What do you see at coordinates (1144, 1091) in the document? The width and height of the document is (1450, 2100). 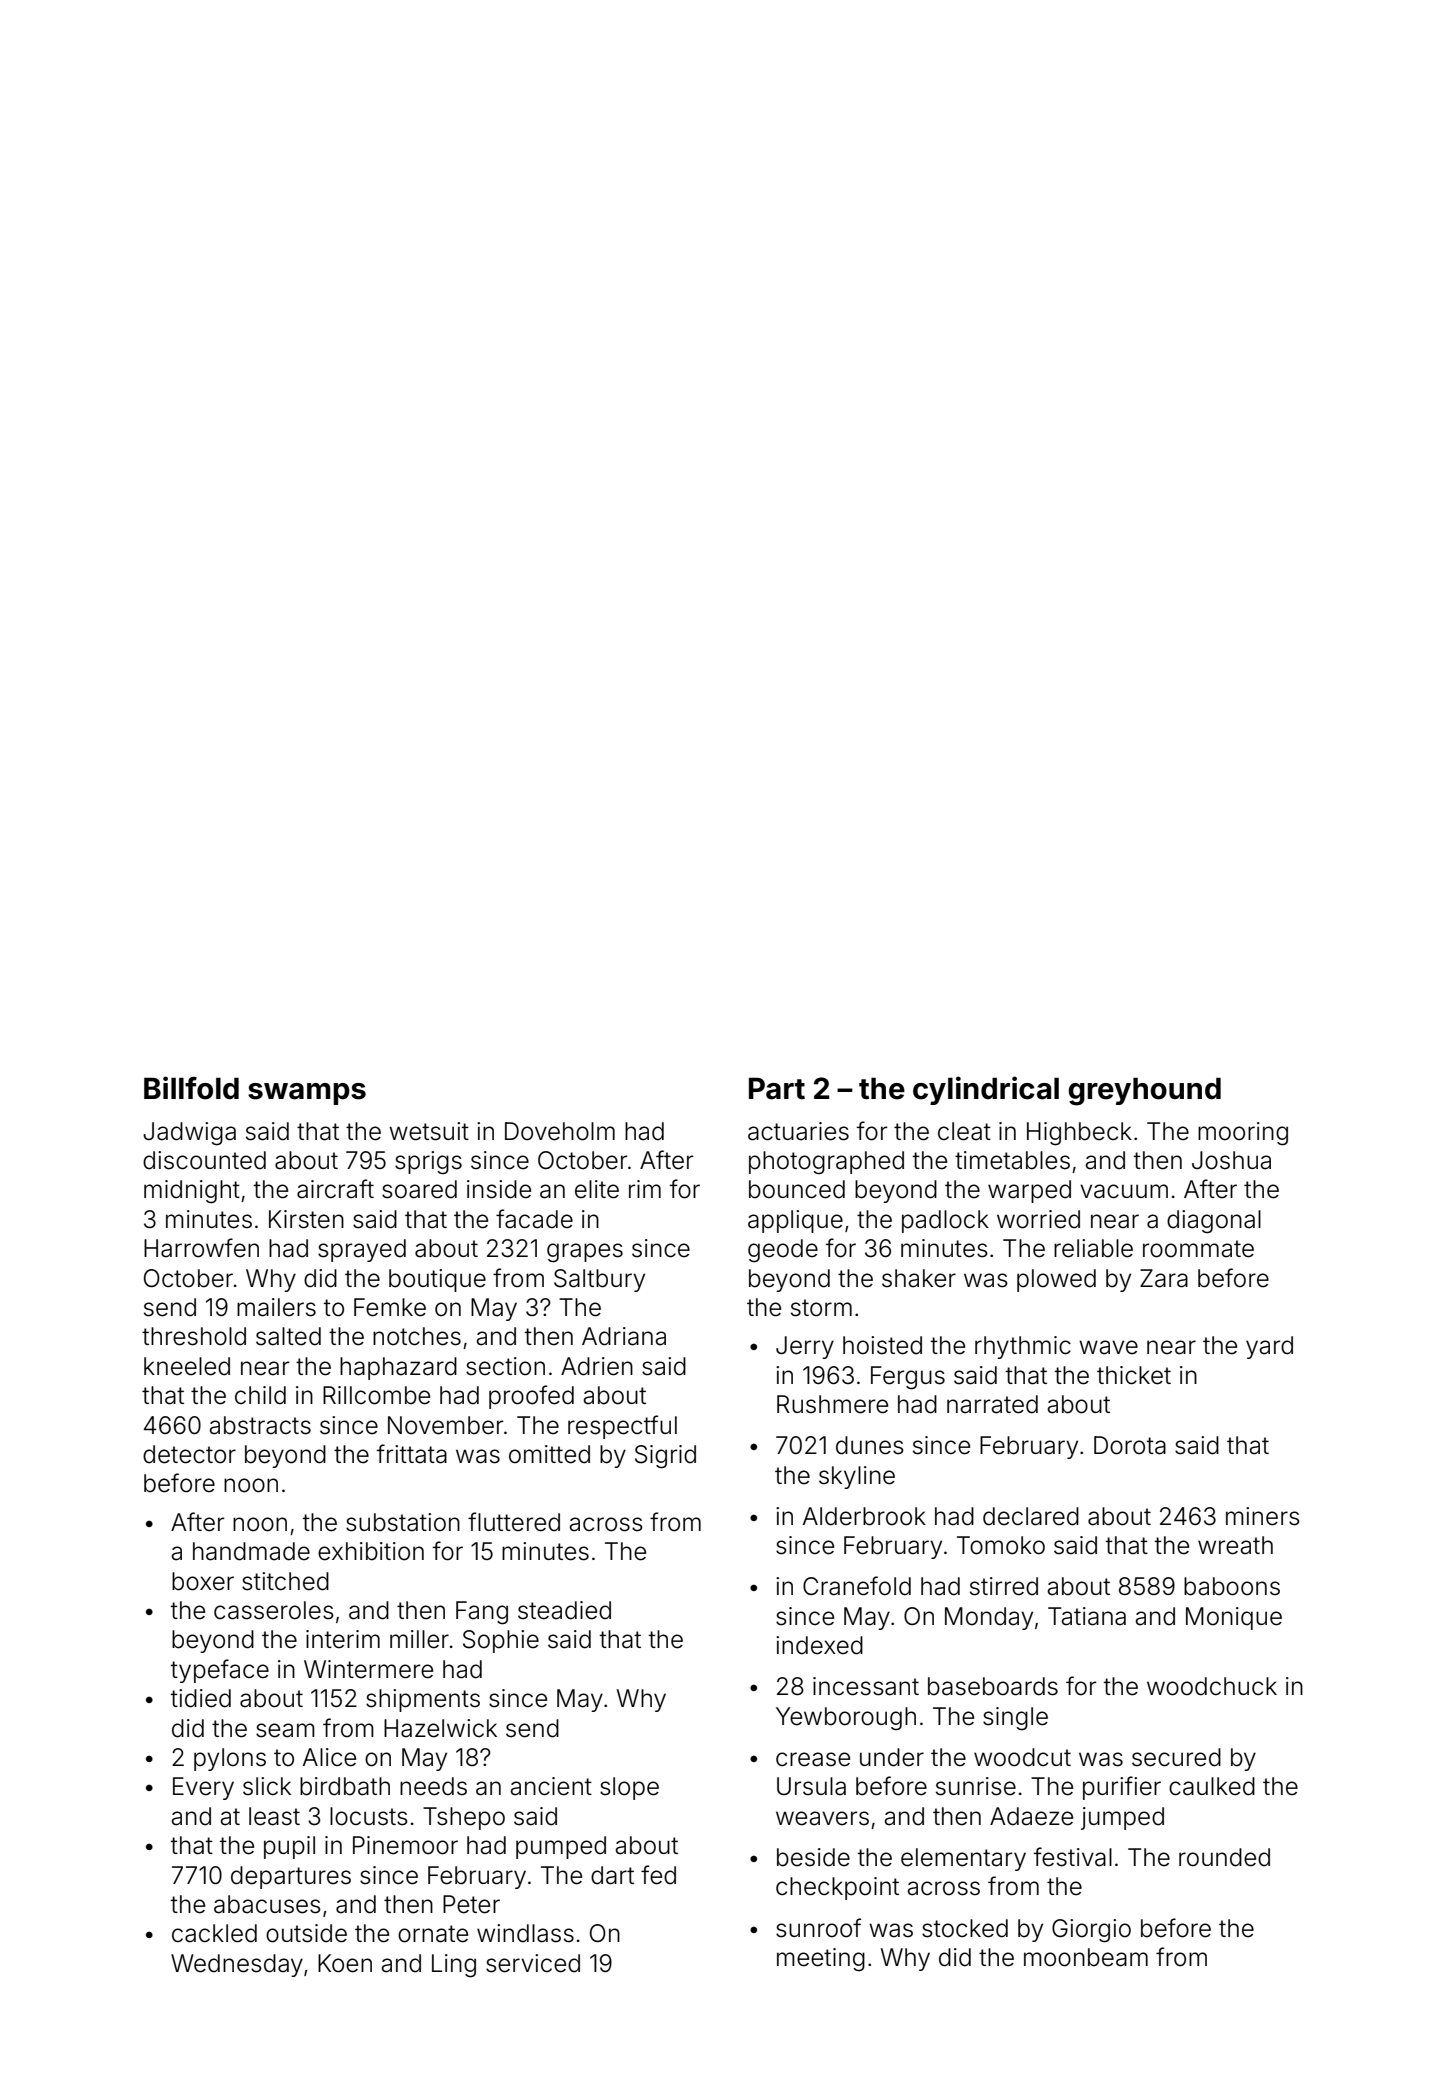 I see `greyhound` at bounding box center [1144, 1091].
